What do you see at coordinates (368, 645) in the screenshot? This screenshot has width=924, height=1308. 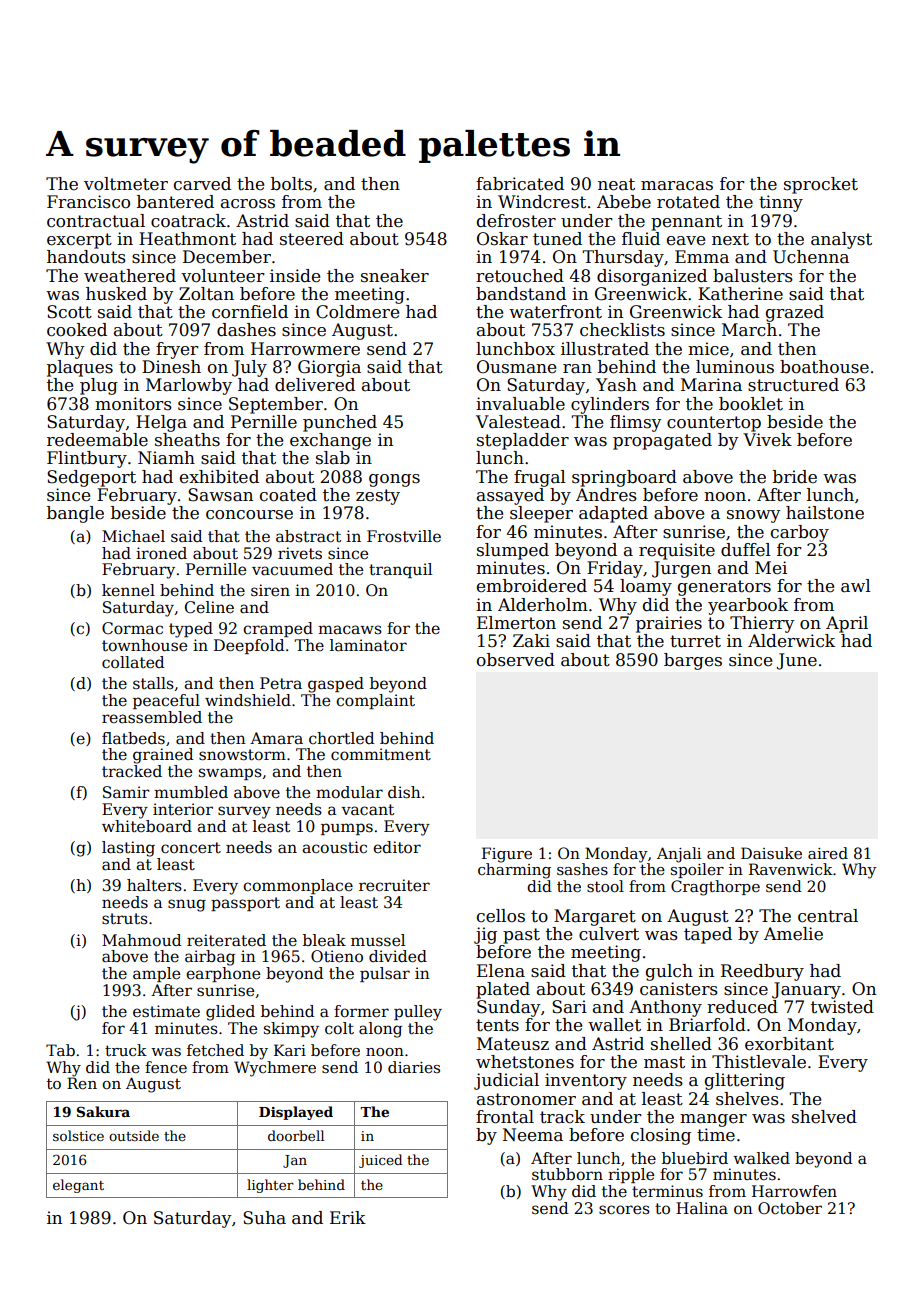 I see `laminator` at bounding box center [368, 645].
